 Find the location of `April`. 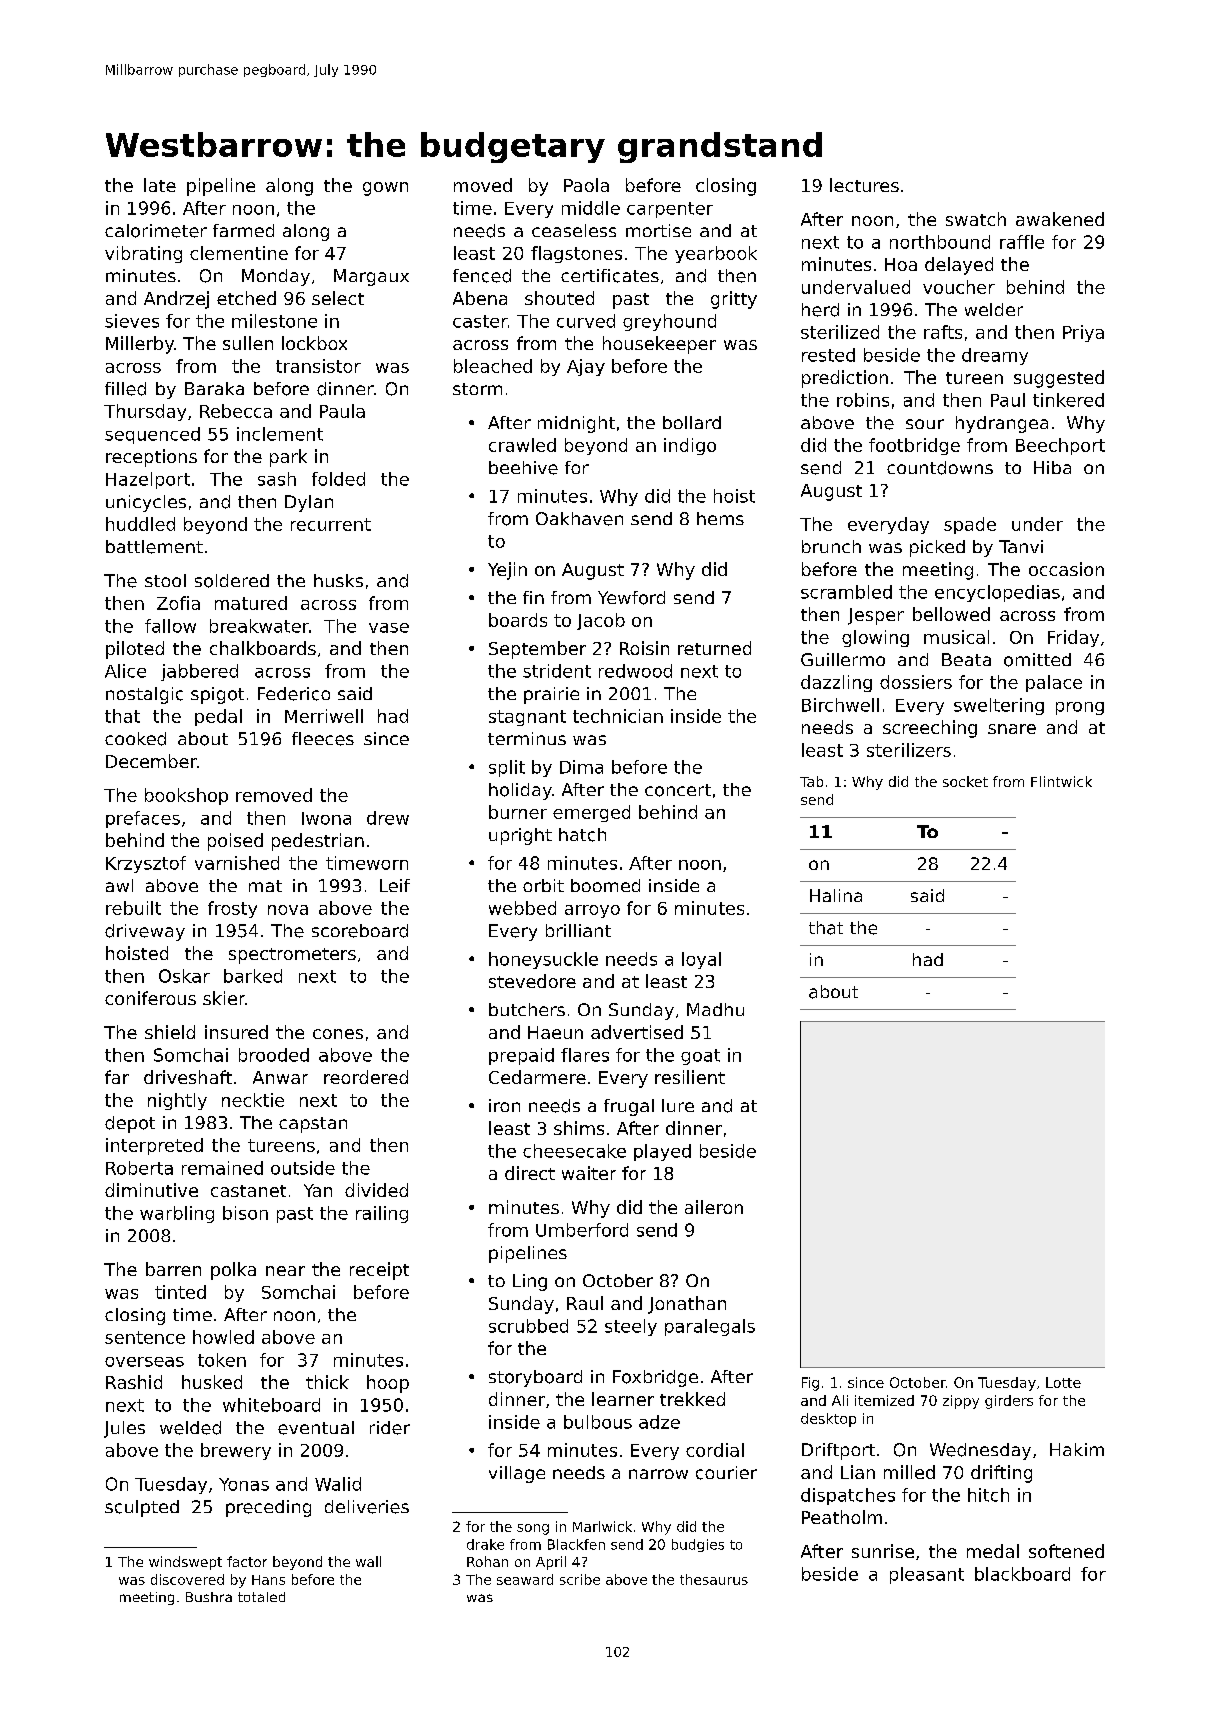

April is located at coordinates (551, 1563).
